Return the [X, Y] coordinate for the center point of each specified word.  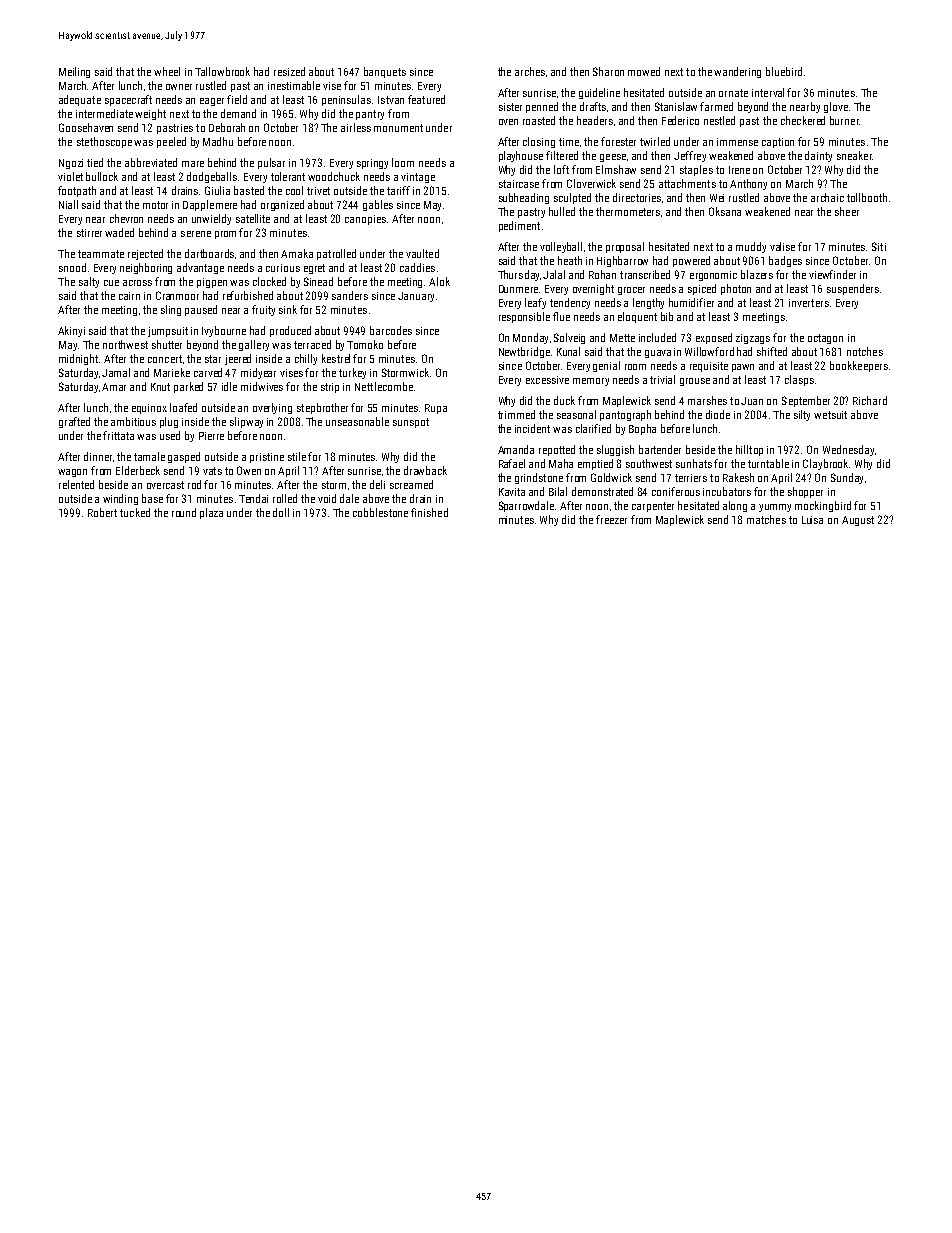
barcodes [391, 330]
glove [836, 107]
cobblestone [380, 512]
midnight [78, 359]
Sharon [608, 71]
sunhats [694, 463]
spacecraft [128, 100]
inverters [809, 303]
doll [281, 512]
